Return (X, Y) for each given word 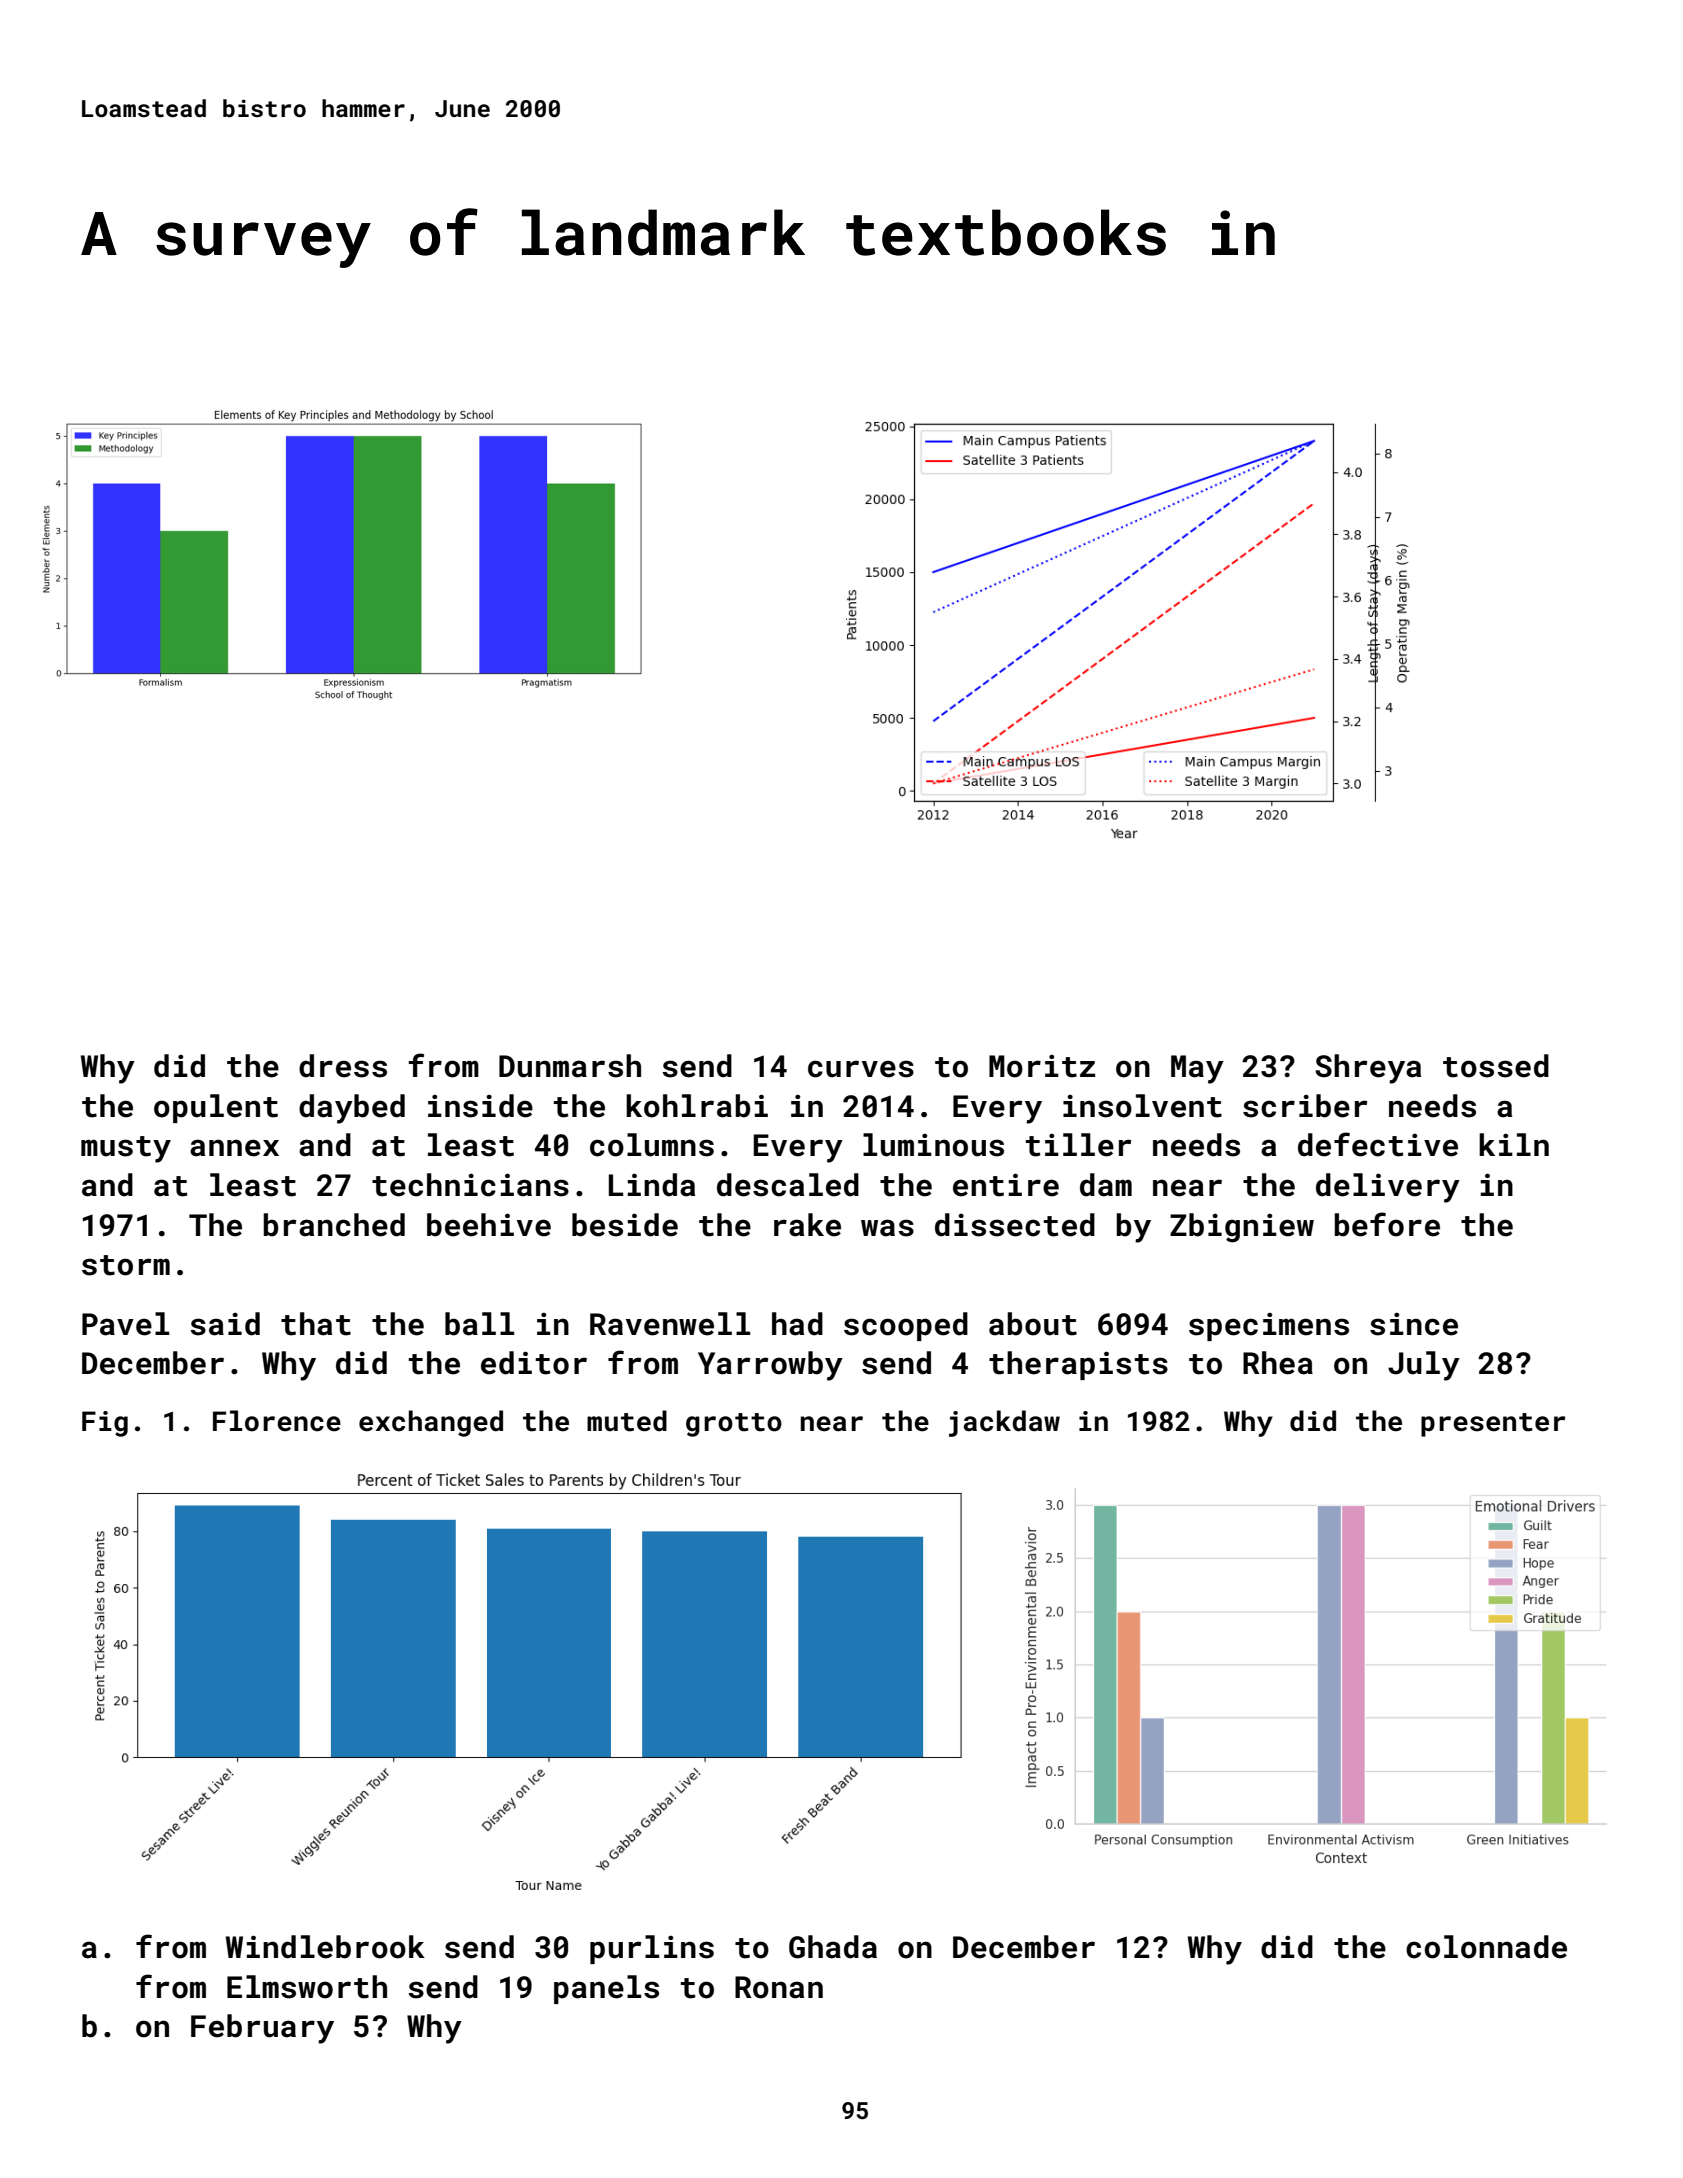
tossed (1496, 1066)
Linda (652, 1185)
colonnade (1486, 1947)
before (1387, 1224)
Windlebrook (325, 1947)
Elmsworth (307, 1987)
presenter (1493, 1425)
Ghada (833, 1947)
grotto (734, 1425)
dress (343, 1066)
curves (861, 1069)
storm (126, 1265)
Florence (277, 1421)
